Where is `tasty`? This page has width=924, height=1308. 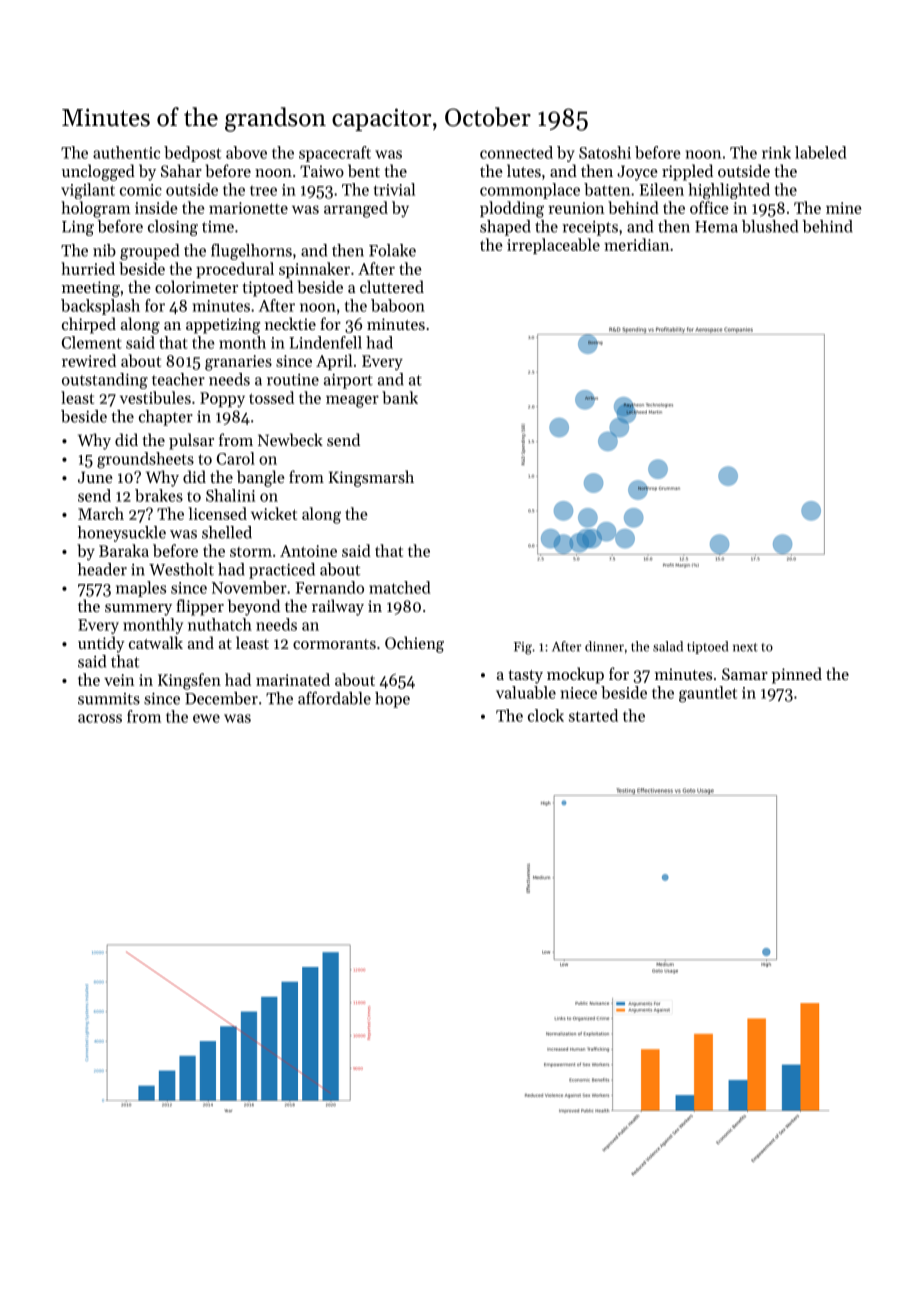 tasty is located at coordinates (525, 677).
